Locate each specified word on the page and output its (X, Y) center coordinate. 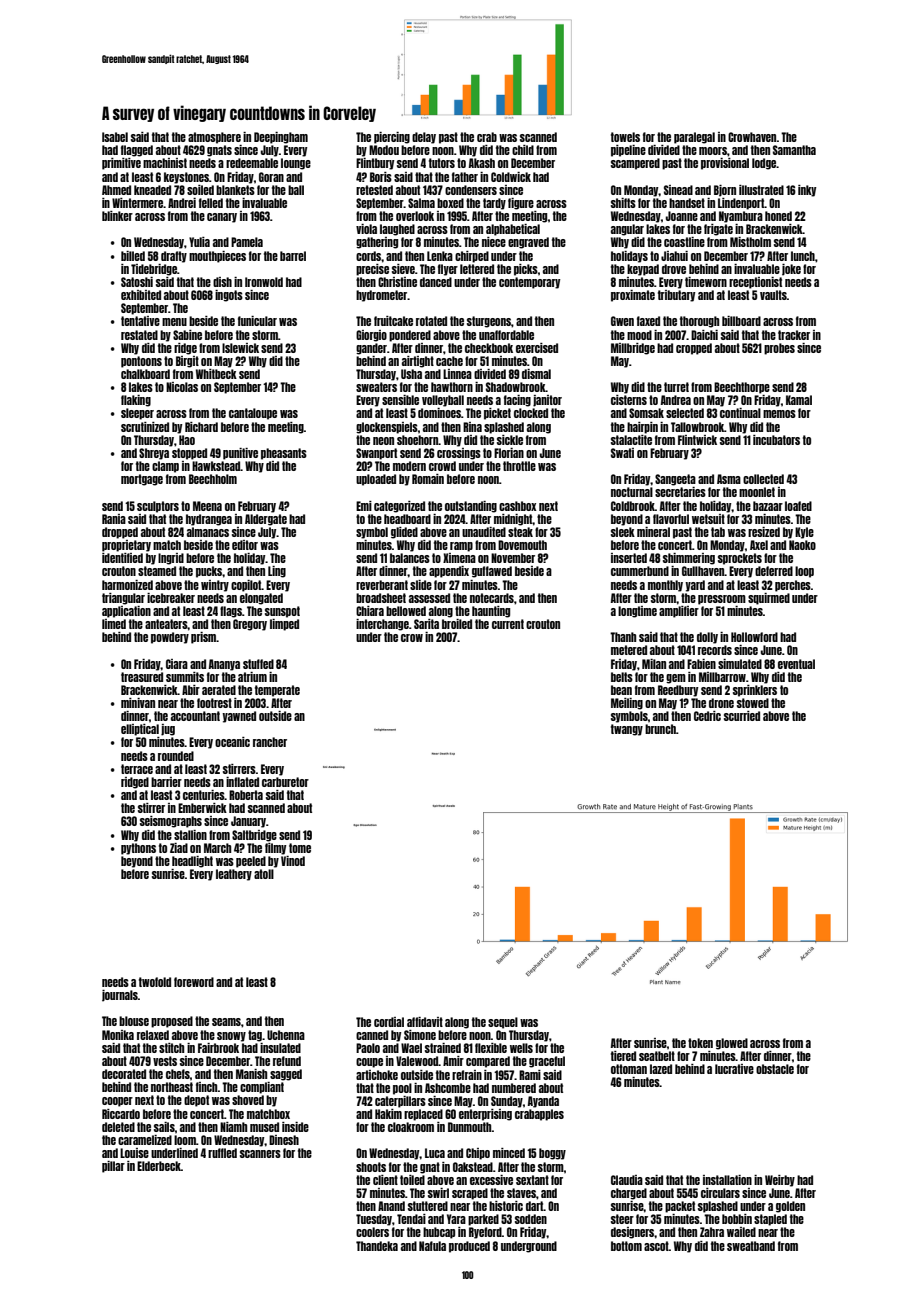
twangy (627, 730)
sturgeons (489, 322)
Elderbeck (159, 1166)
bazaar (768, 506)
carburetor (285, 782)
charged (629, 1194)
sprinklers (755, 691)
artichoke (377, 1075)
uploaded (376, 480)
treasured (142, 677)
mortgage (142, 480)
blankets (235, 190)
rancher (270, 742)
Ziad (179, 848)
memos (779, 414)
